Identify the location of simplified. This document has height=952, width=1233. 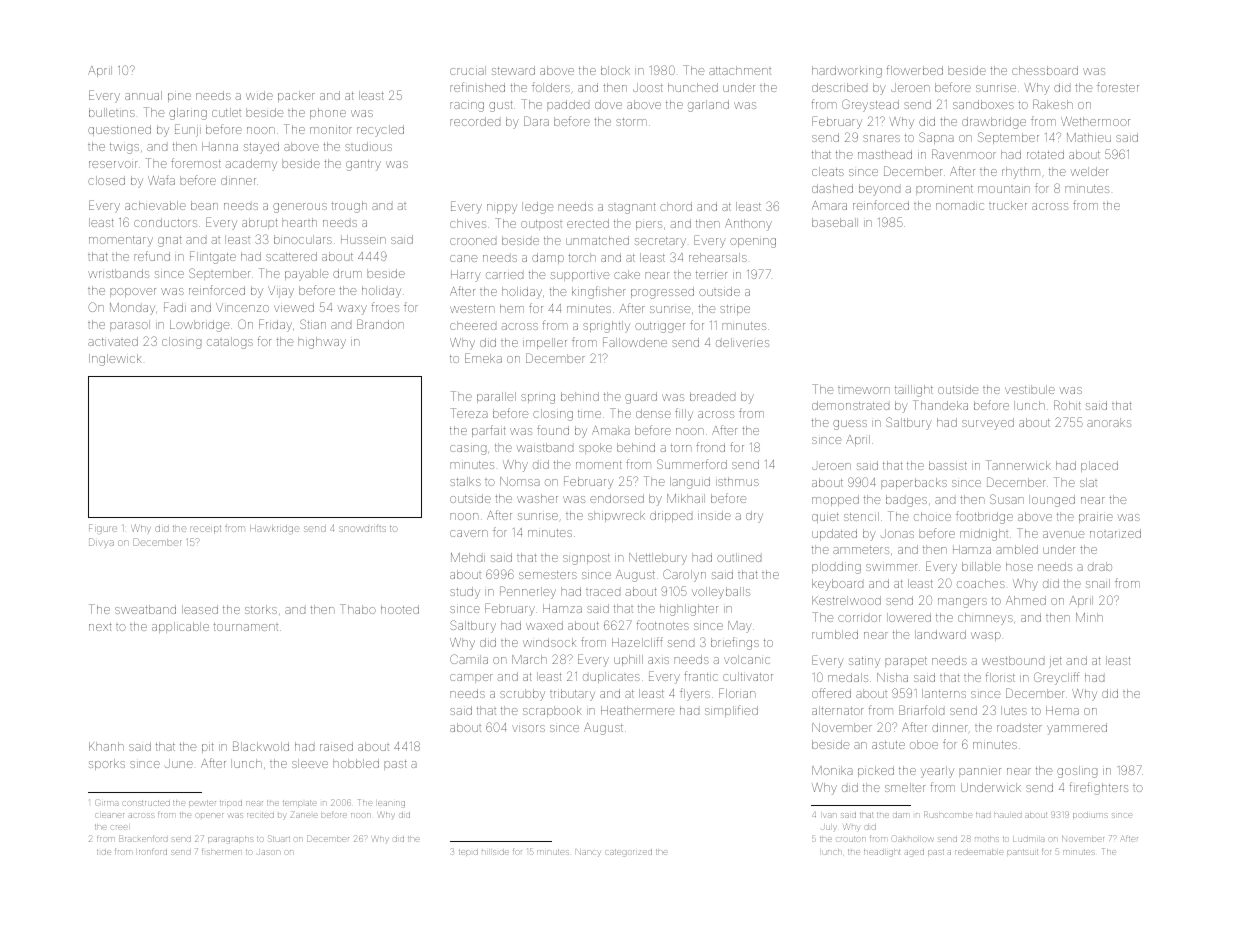
(731, 711).
